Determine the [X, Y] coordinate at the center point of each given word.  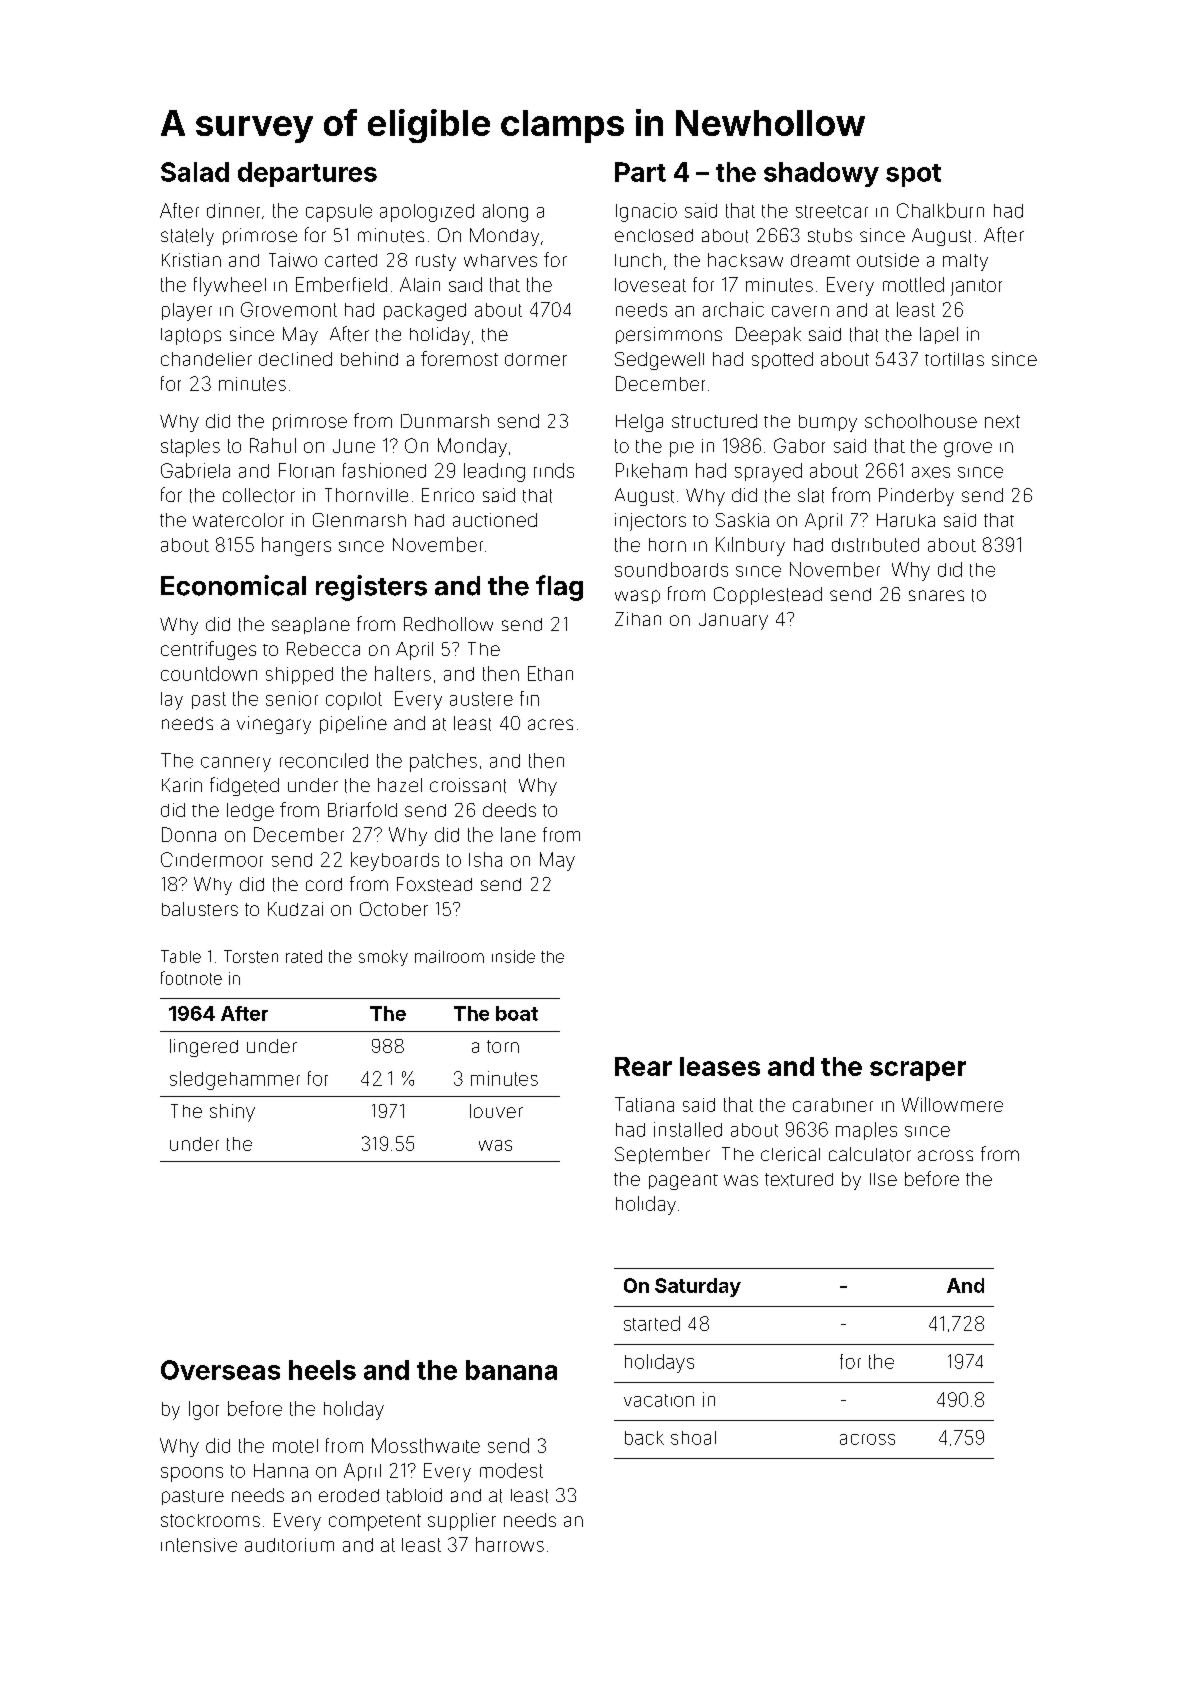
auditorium [289, 1545]
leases [720, 1066]
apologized [427, 213]
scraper [918, 1071]
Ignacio [646, 212]
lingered [204, 1048]
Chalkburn [940, 210]
